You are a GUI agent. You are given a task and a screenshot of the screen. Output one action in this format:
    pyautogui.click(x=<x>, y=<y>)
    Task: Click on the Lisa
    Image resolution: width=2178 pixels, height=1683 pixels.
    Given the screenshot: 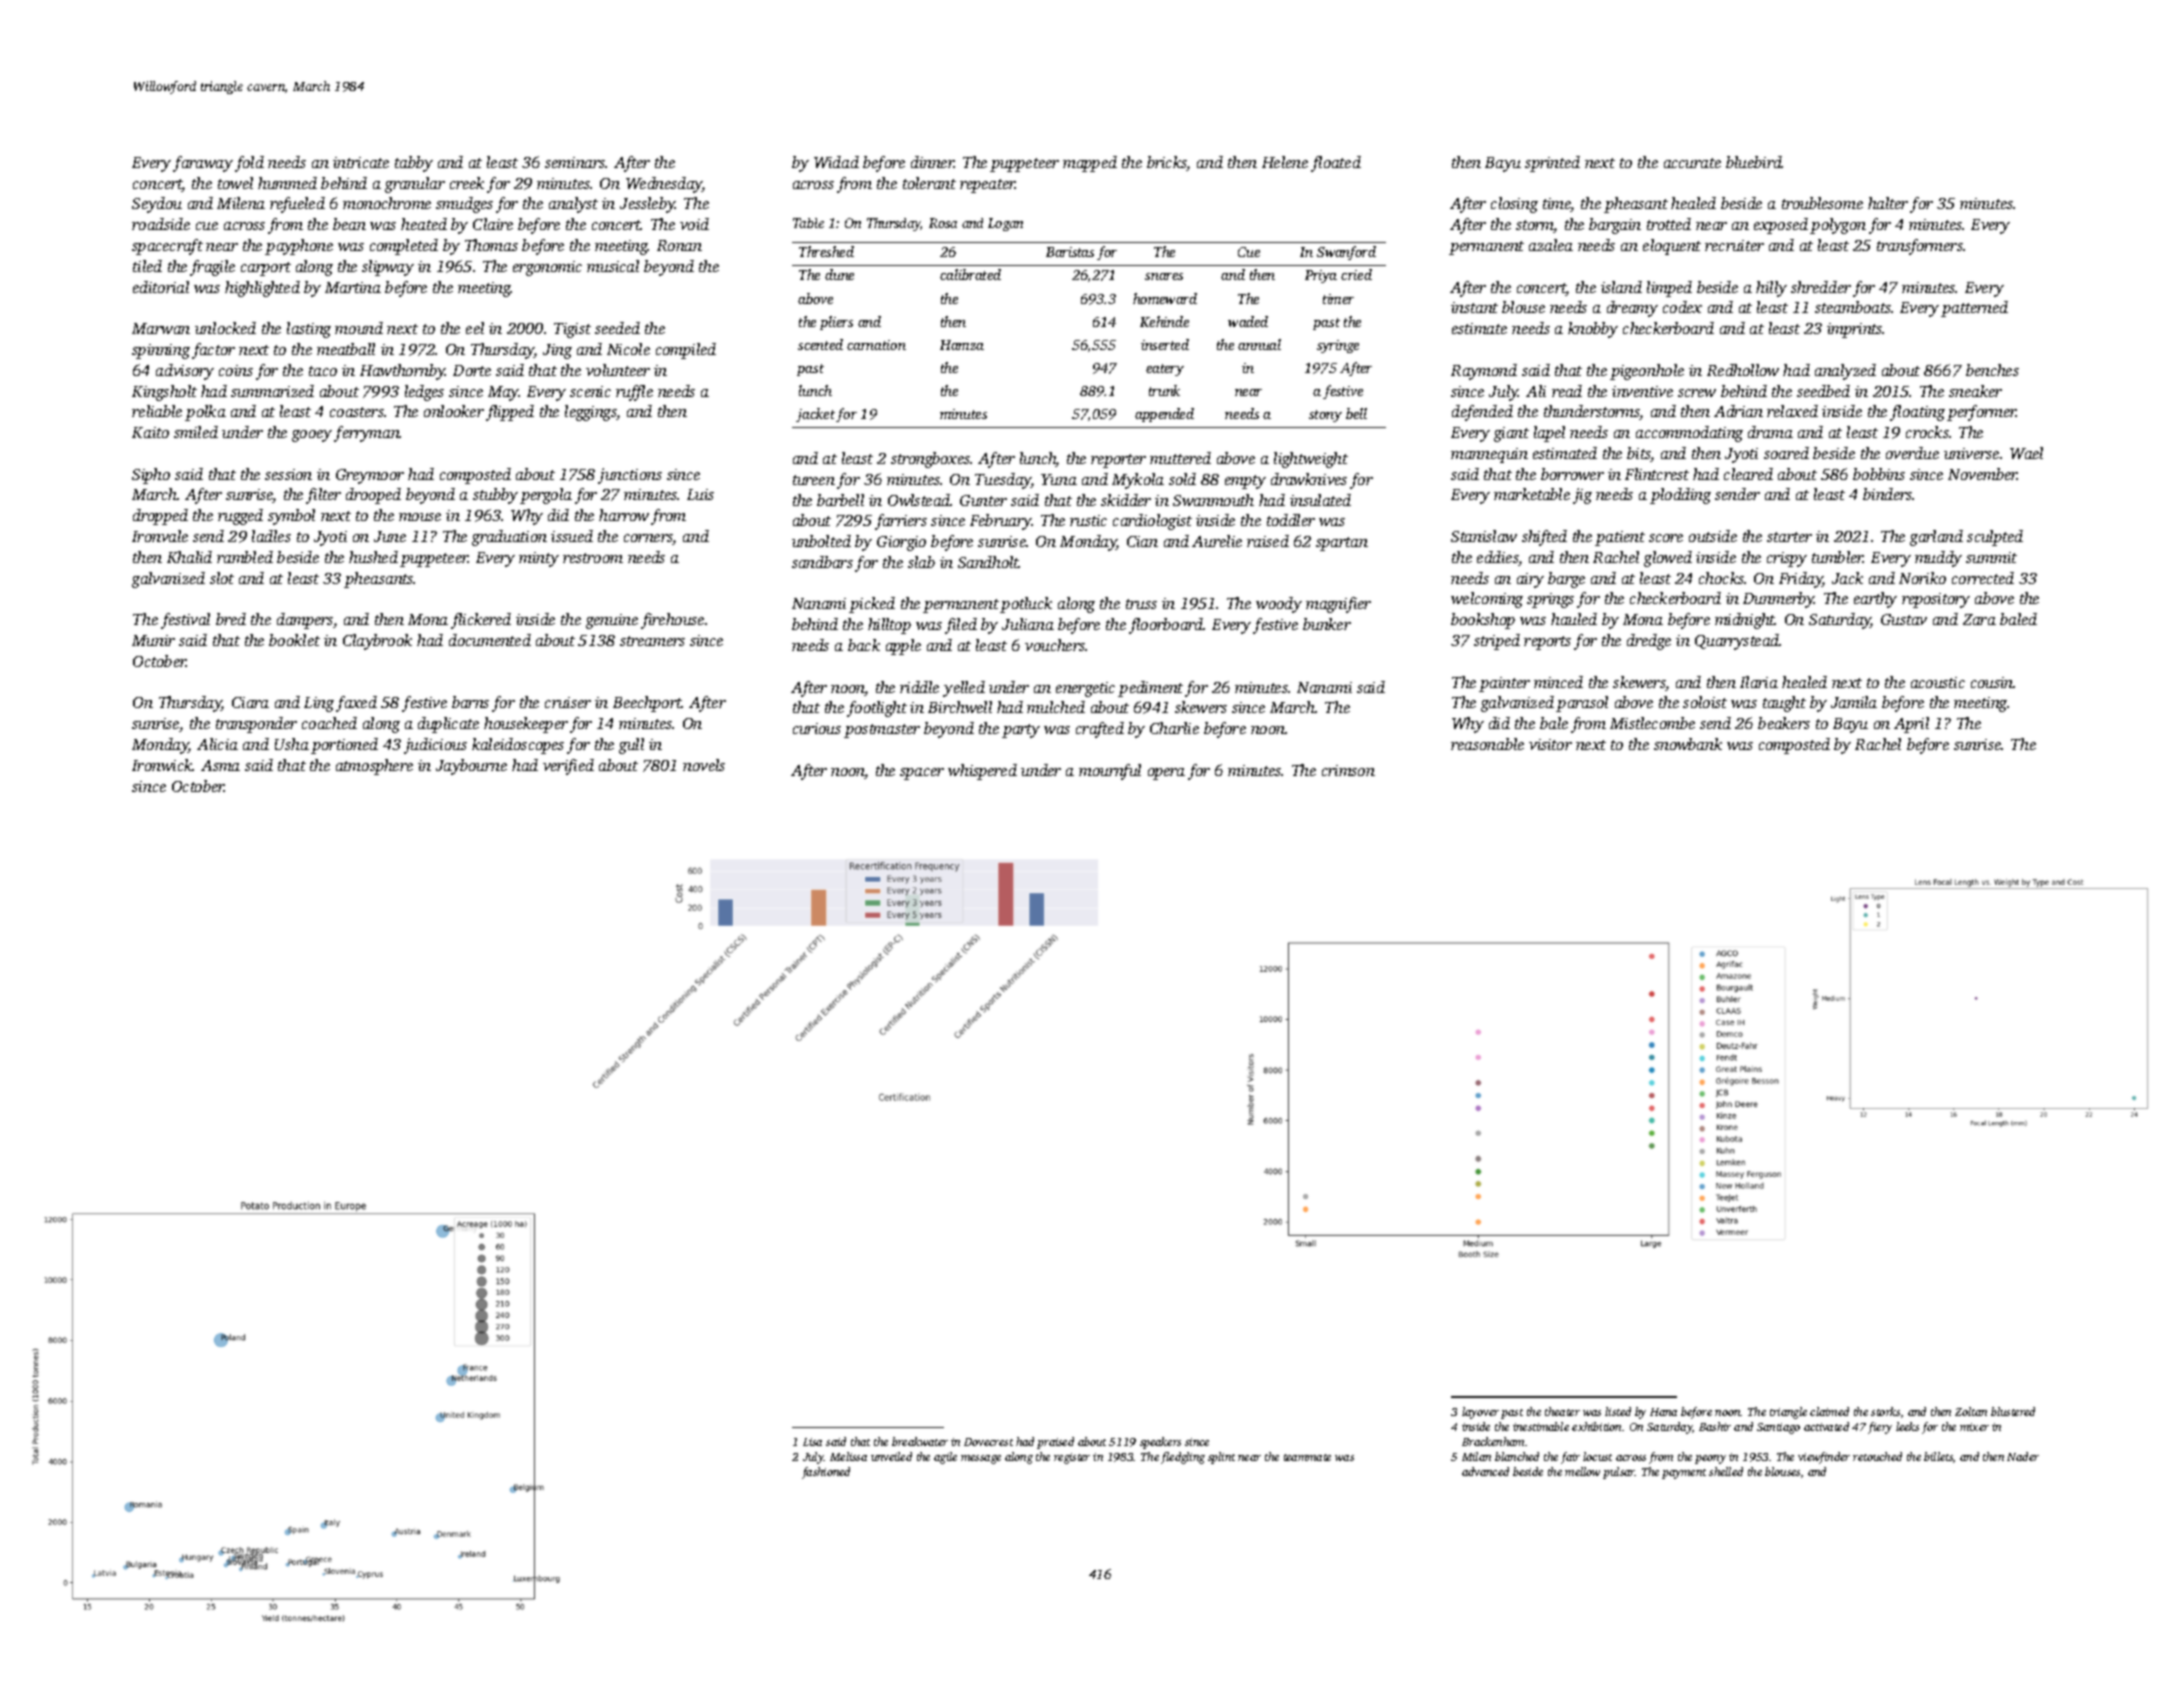 What is the action you would take?
    pyautogui.click(x=812, y=1442)
